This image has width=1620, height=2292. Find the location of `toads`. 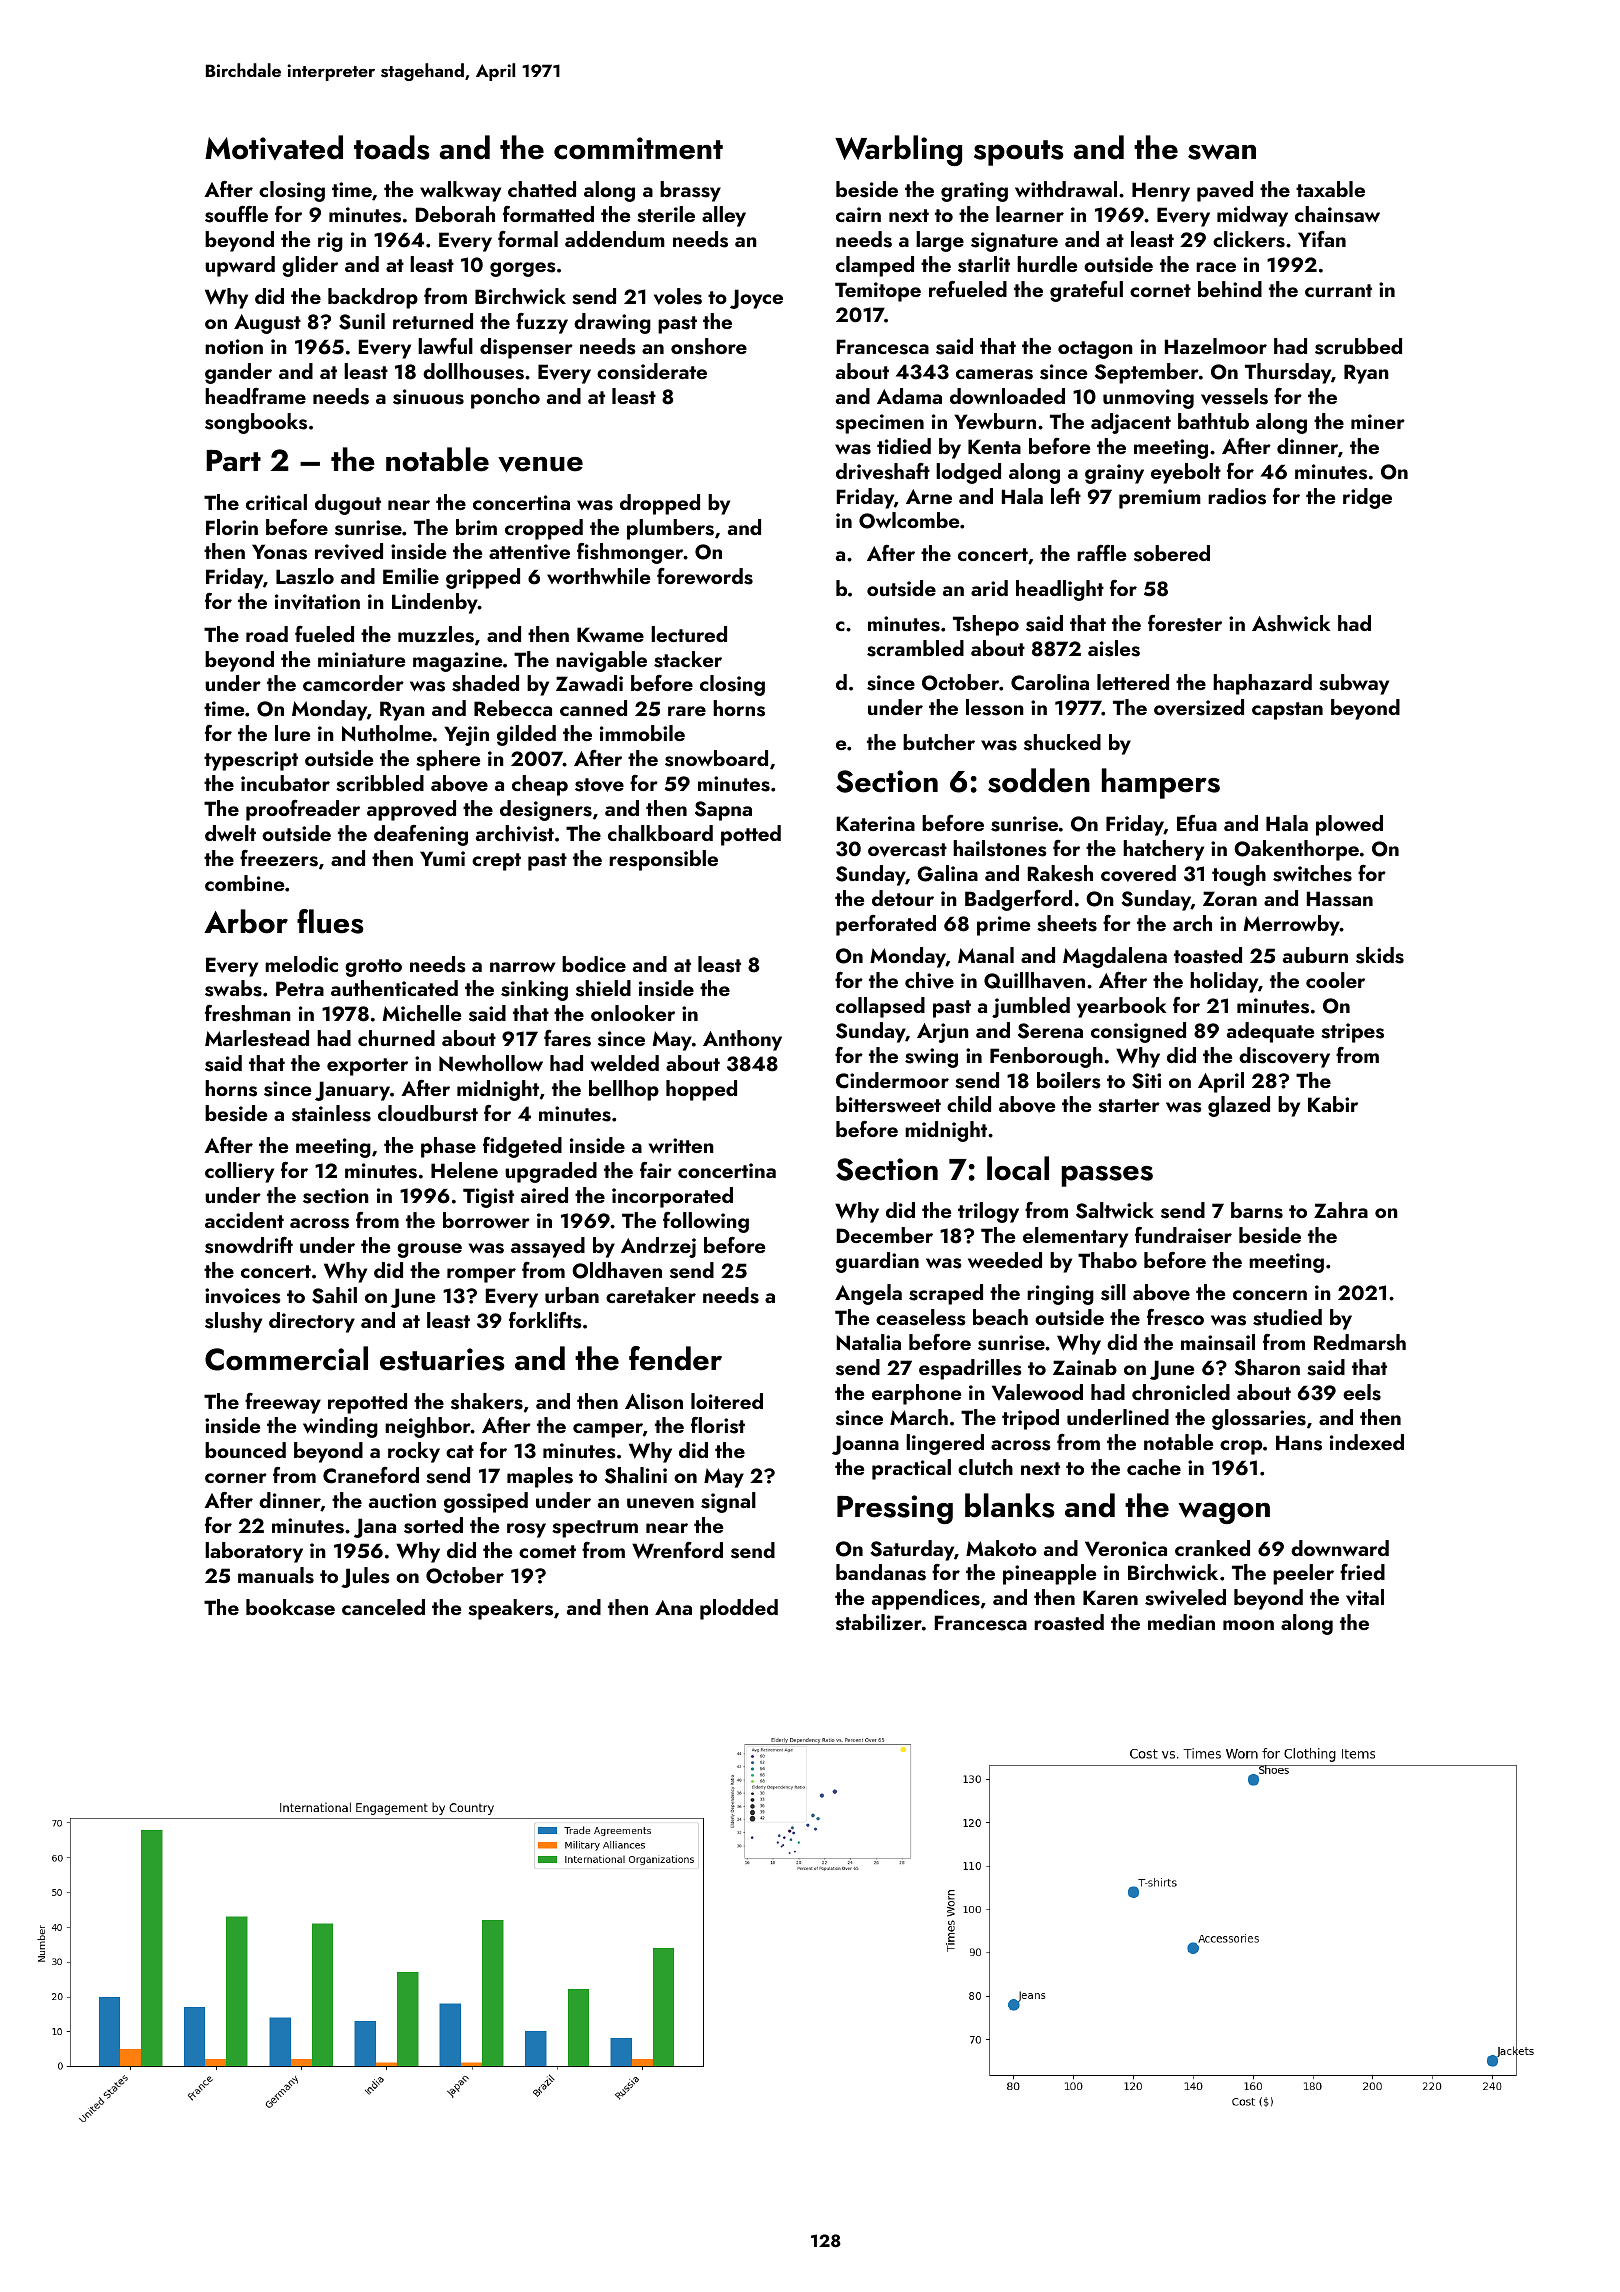

toads is located at coordinates (392, 147).
